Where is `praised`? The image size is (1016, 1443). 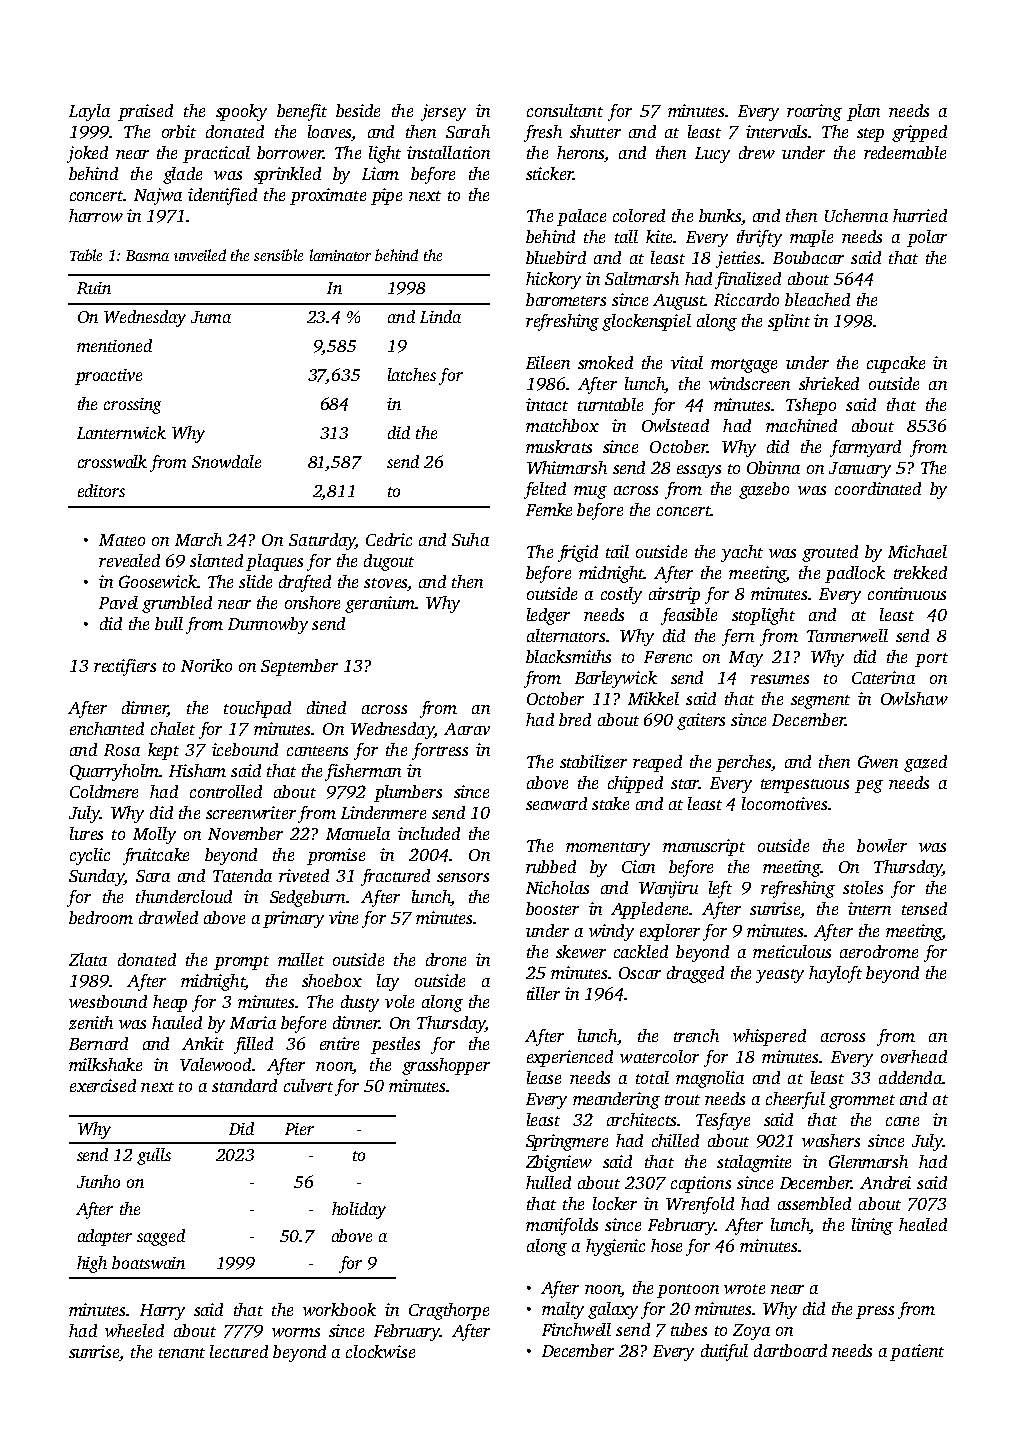 praised is located at coordinates (145, 112).
